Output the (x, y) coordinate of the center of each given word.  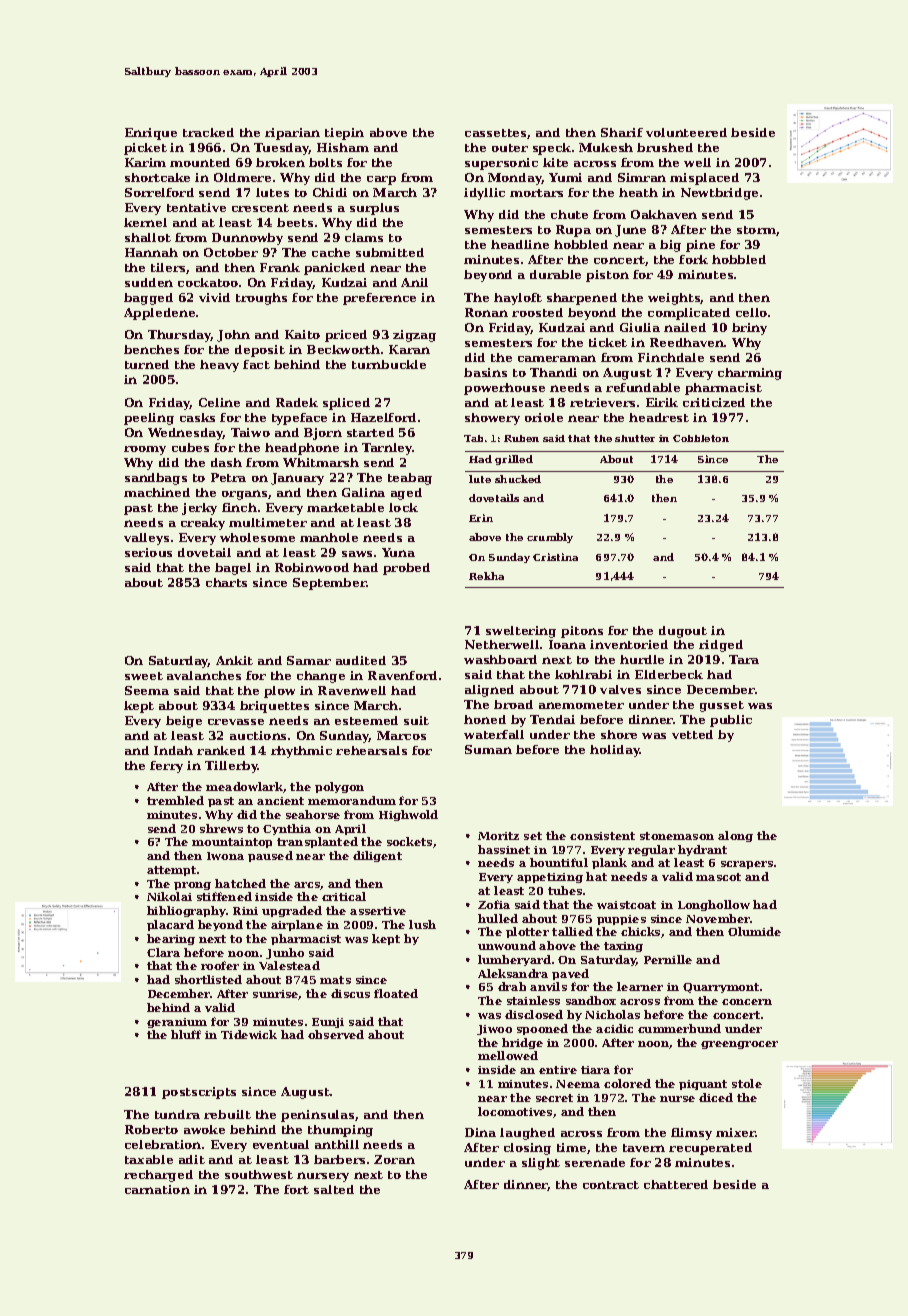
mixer (735, 1132)
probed (406, 569)
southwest (259, 1174)
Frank (280, 267)
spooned (542, 1029)
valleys (146, 539)
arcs (307, 885)
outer (510, 148)
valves (620, 689)
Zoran (394, 1159)
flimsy (691, 1134)
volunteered (686, 132)
